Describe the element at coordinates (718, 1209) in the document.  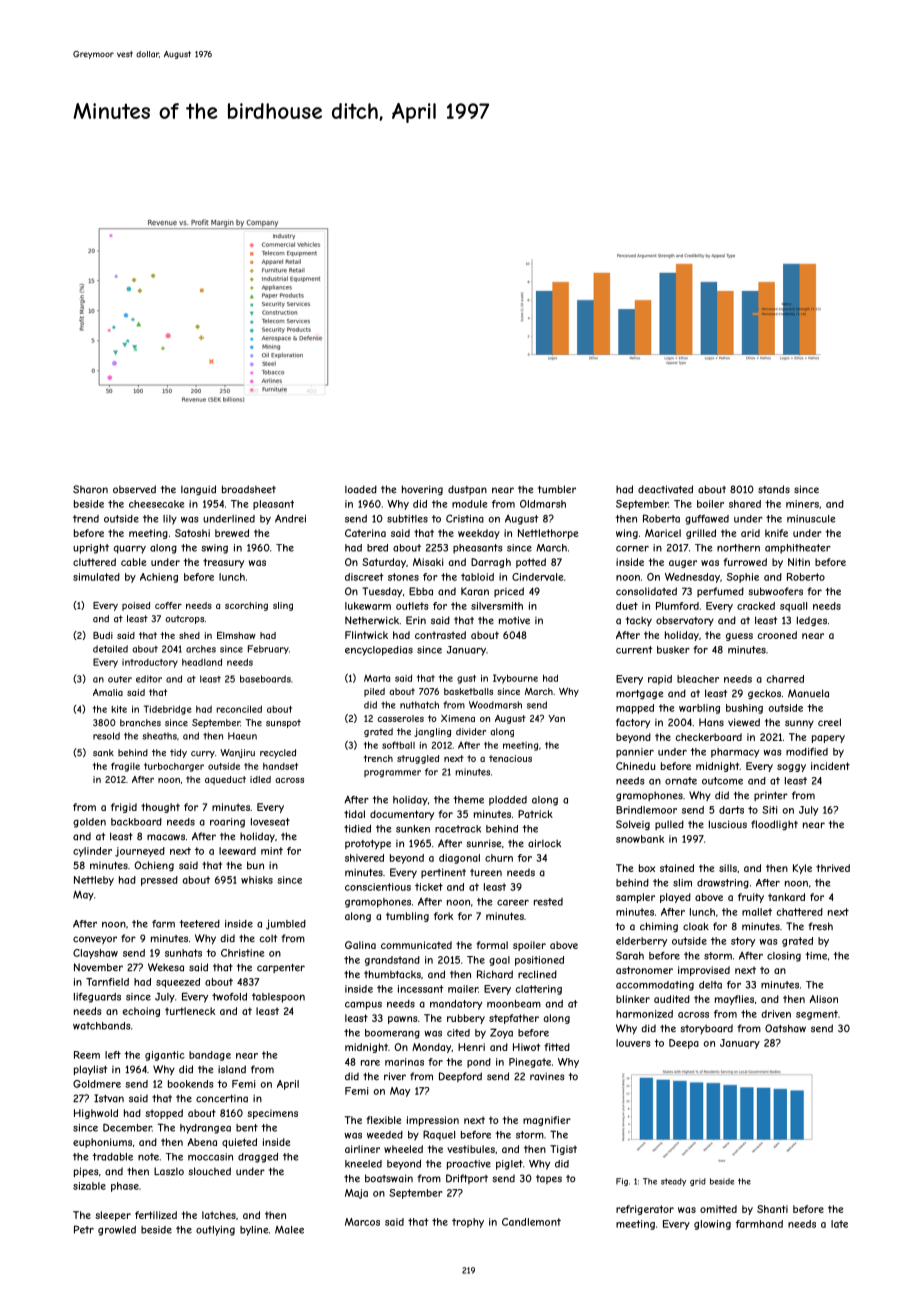
I see `omitted` at that location.
